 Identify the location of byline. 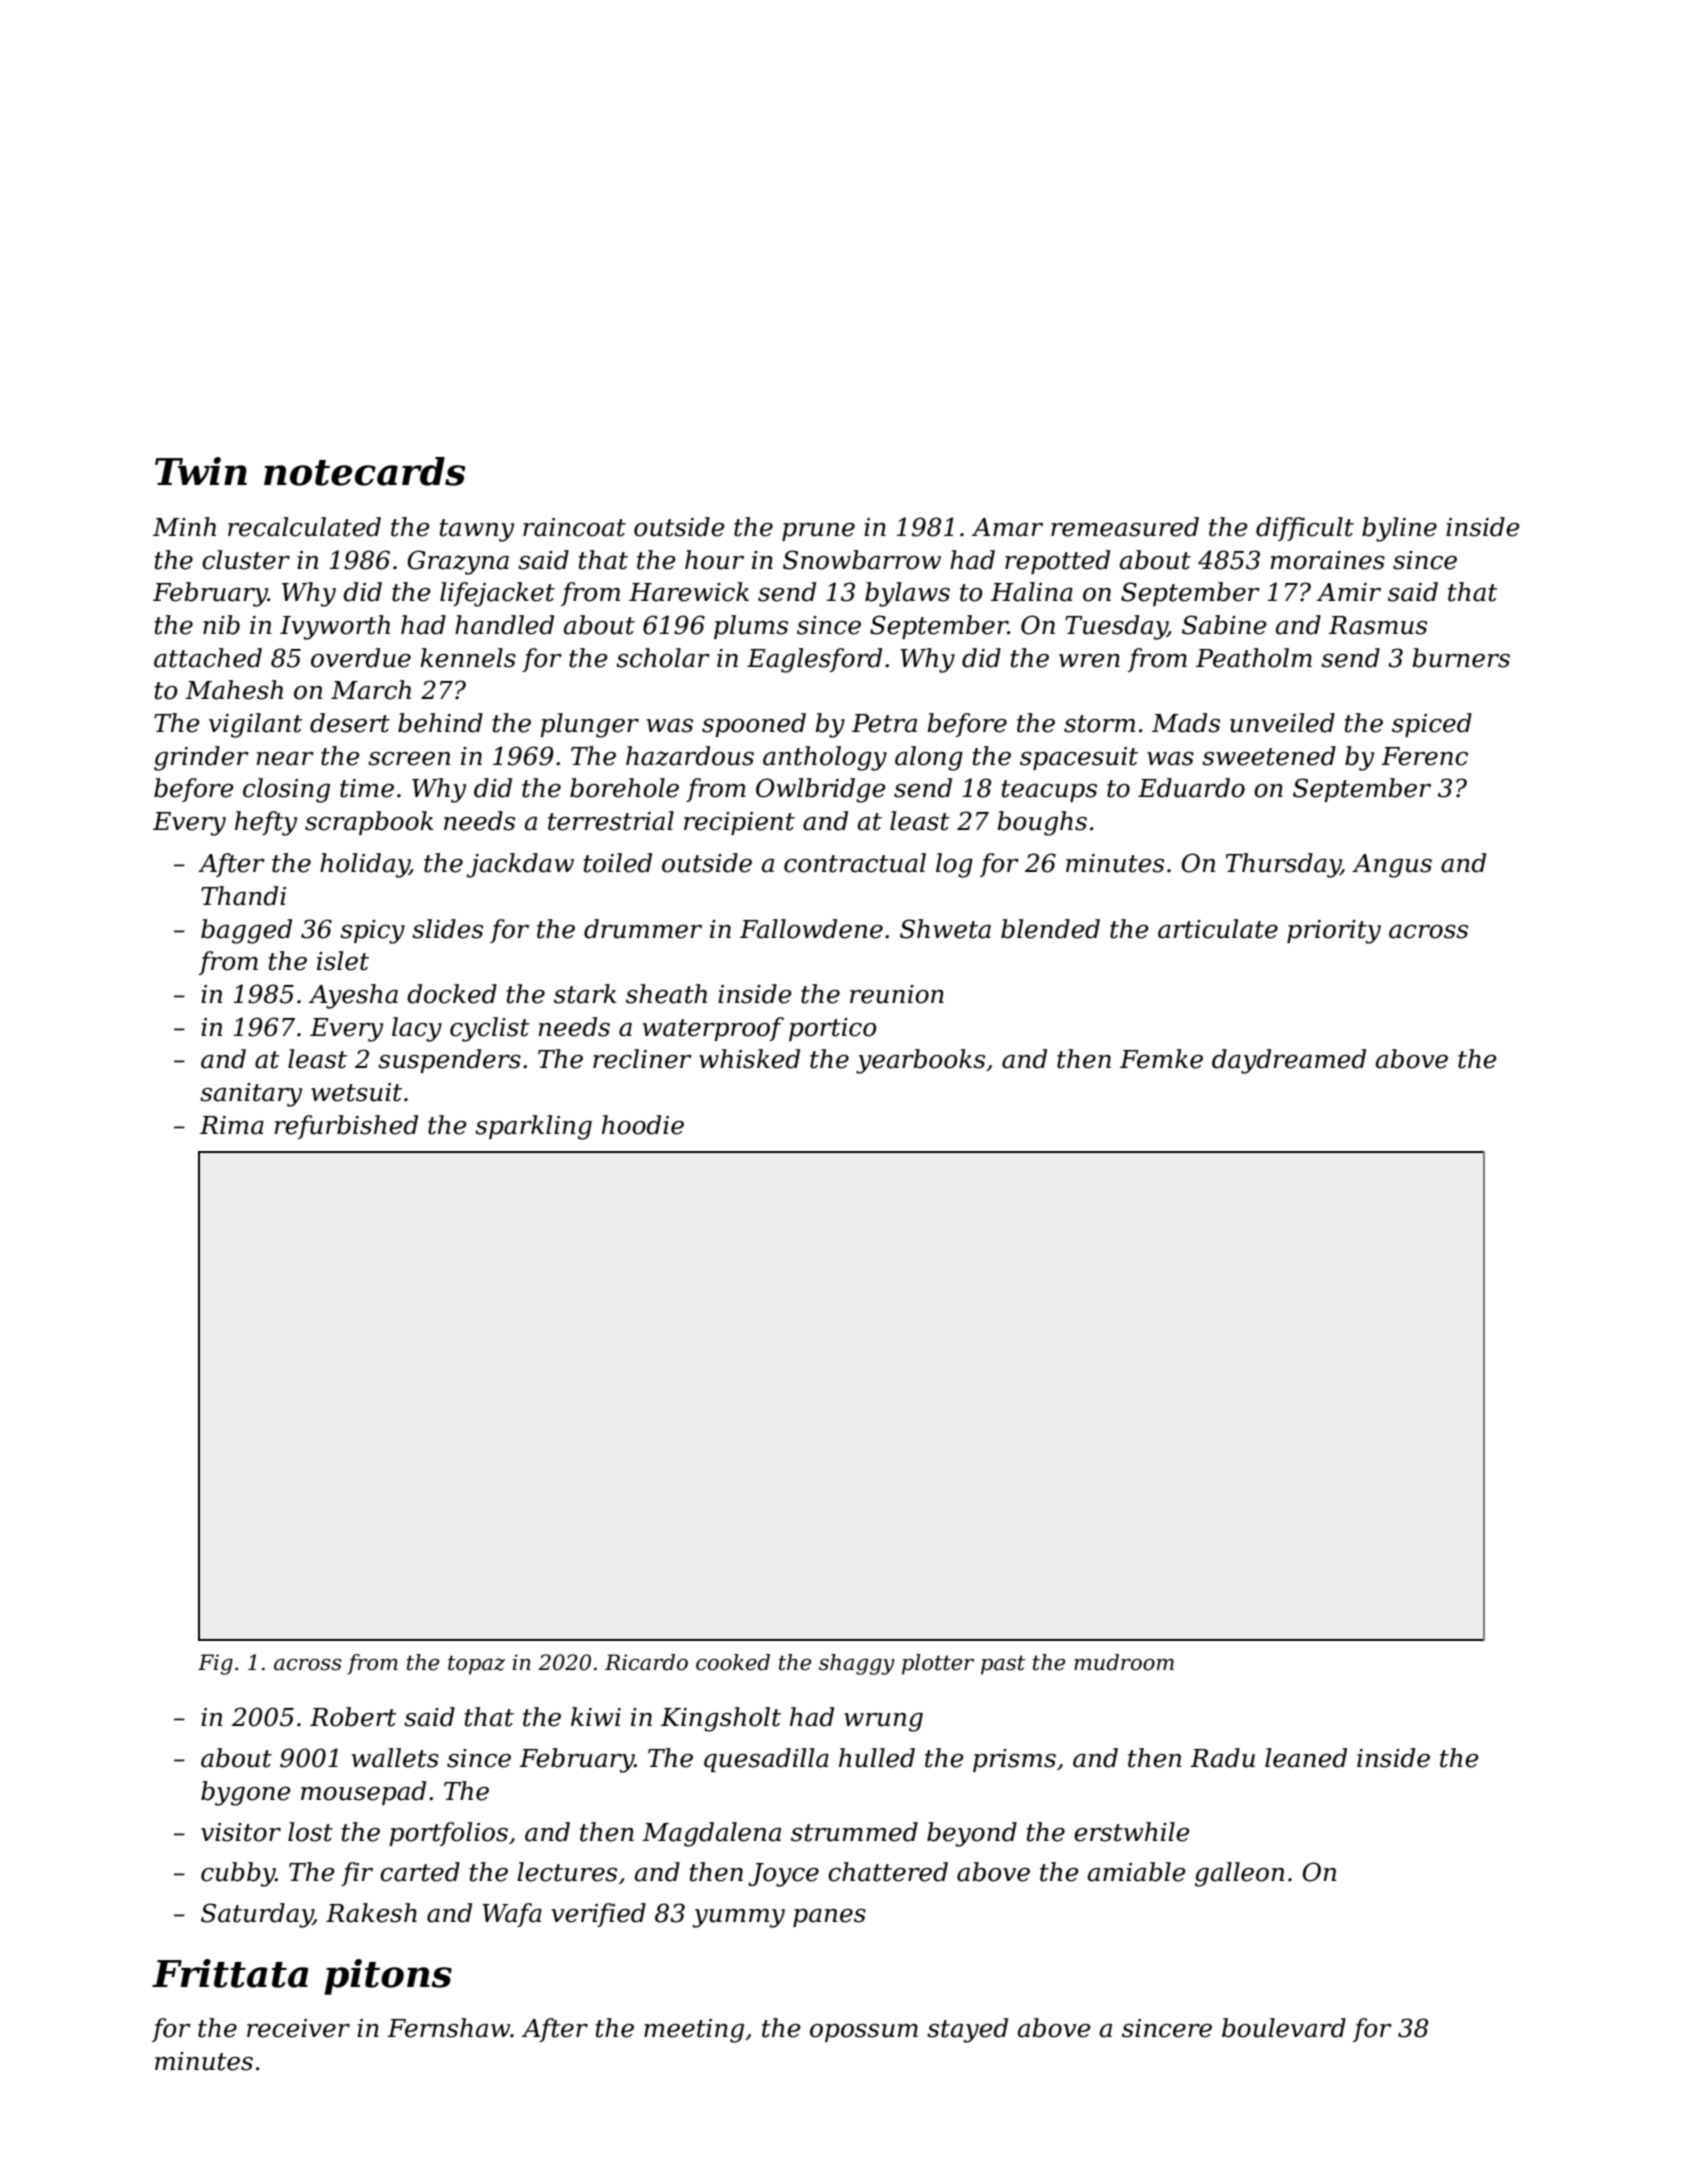
(1399, 529).
